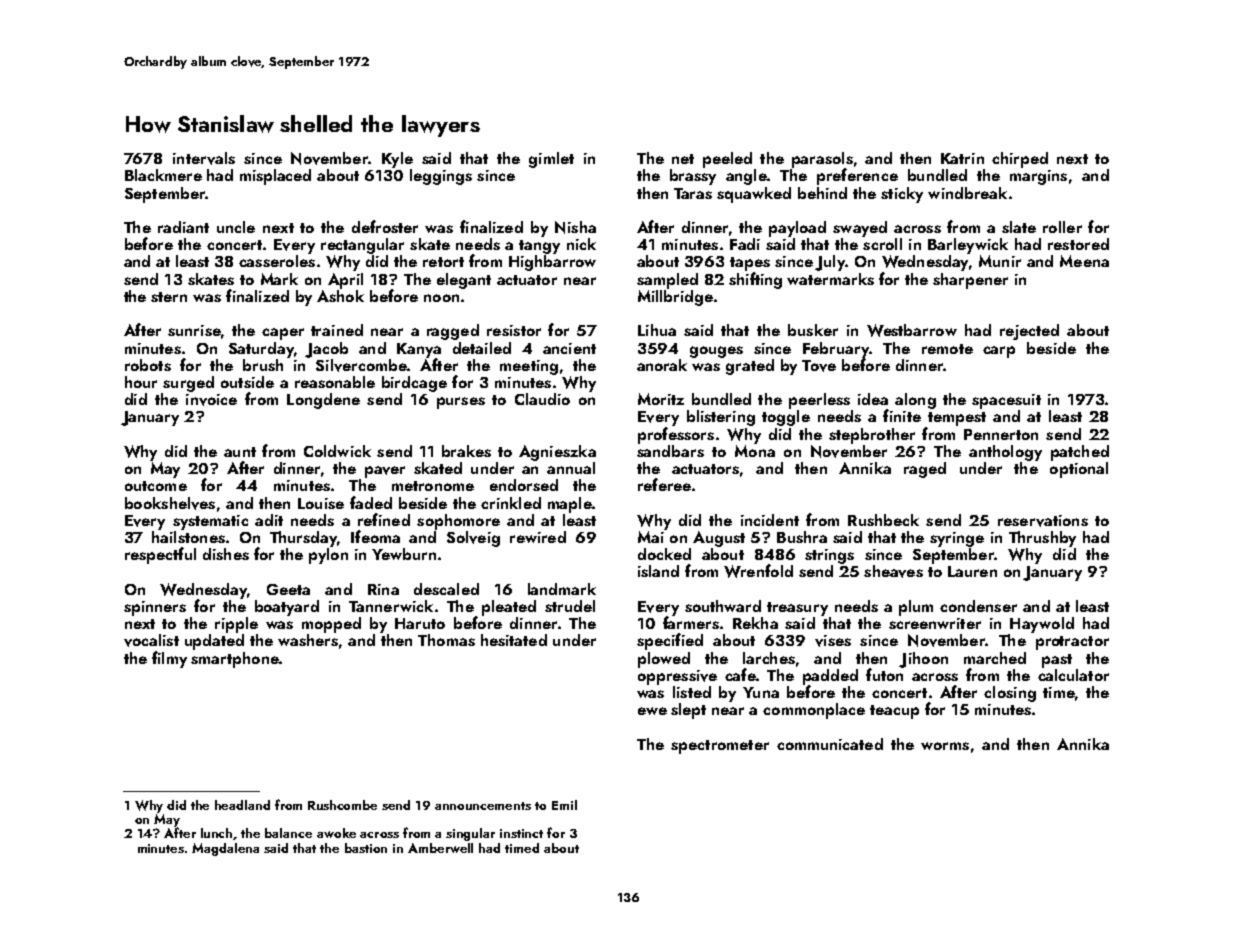  Describe the element at coordinates (204, 158) in the document. I see `intervals` at that location.
